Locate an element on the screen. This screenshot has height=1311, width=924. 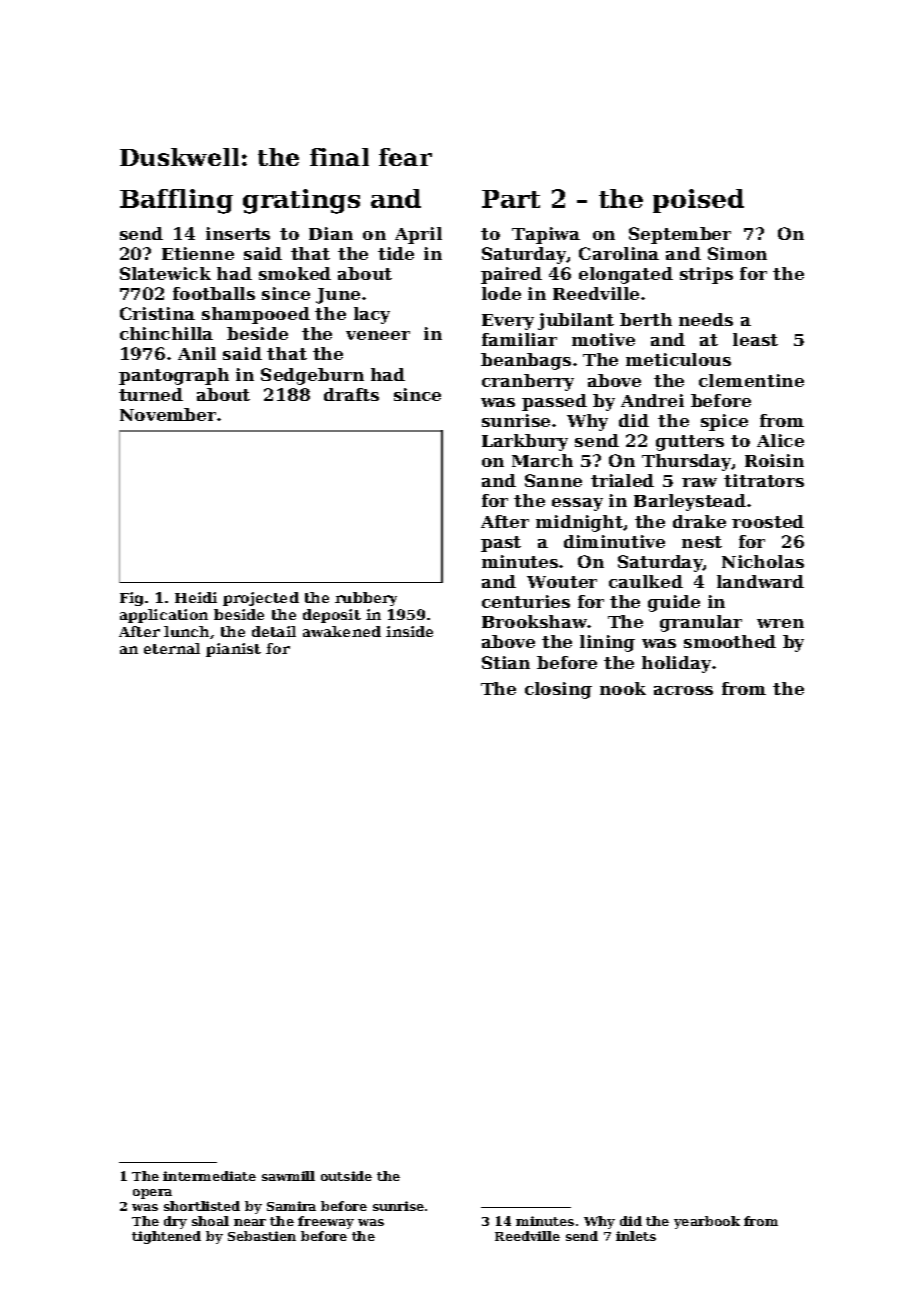
outside is located at coordinates (346, 1176).
